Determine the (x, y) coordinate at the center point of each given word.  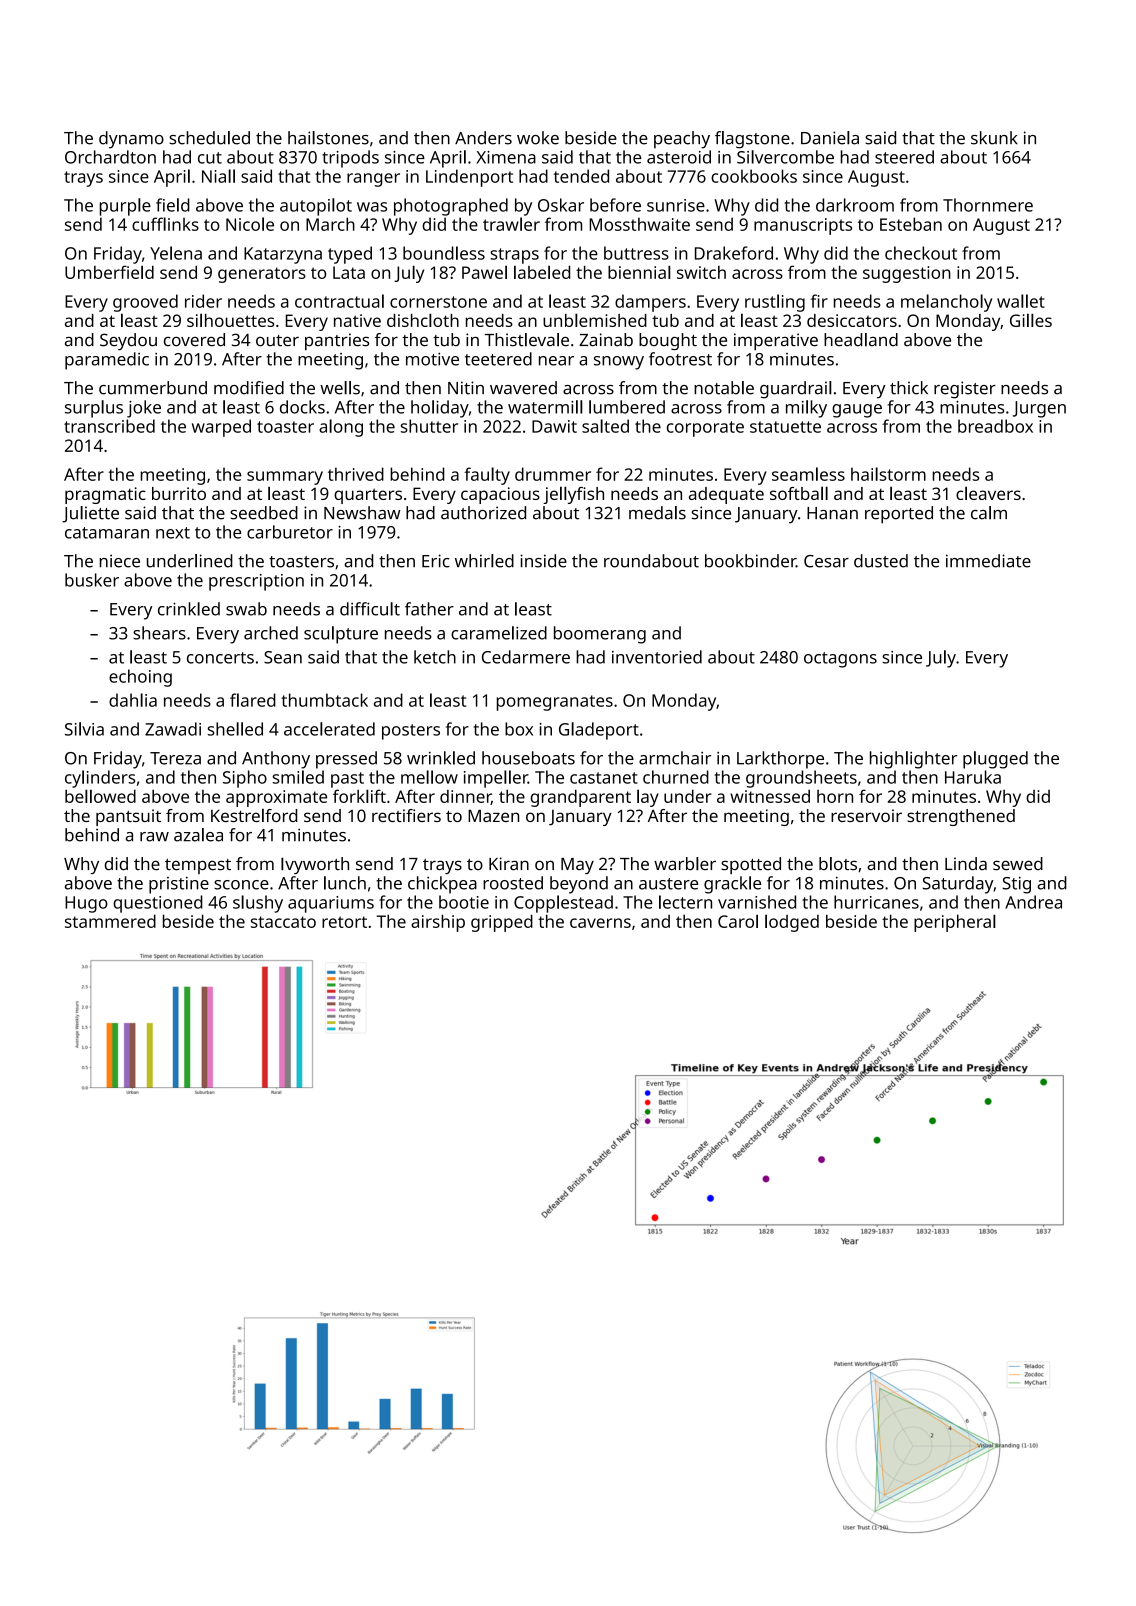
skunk (994, 138)
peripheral (955, 923)
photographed (451, 207)
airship (438, 923)
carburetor (290, 532)
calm (989, 513)
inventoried (657, 657)
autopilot (316, 207)
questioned (158, 904)
